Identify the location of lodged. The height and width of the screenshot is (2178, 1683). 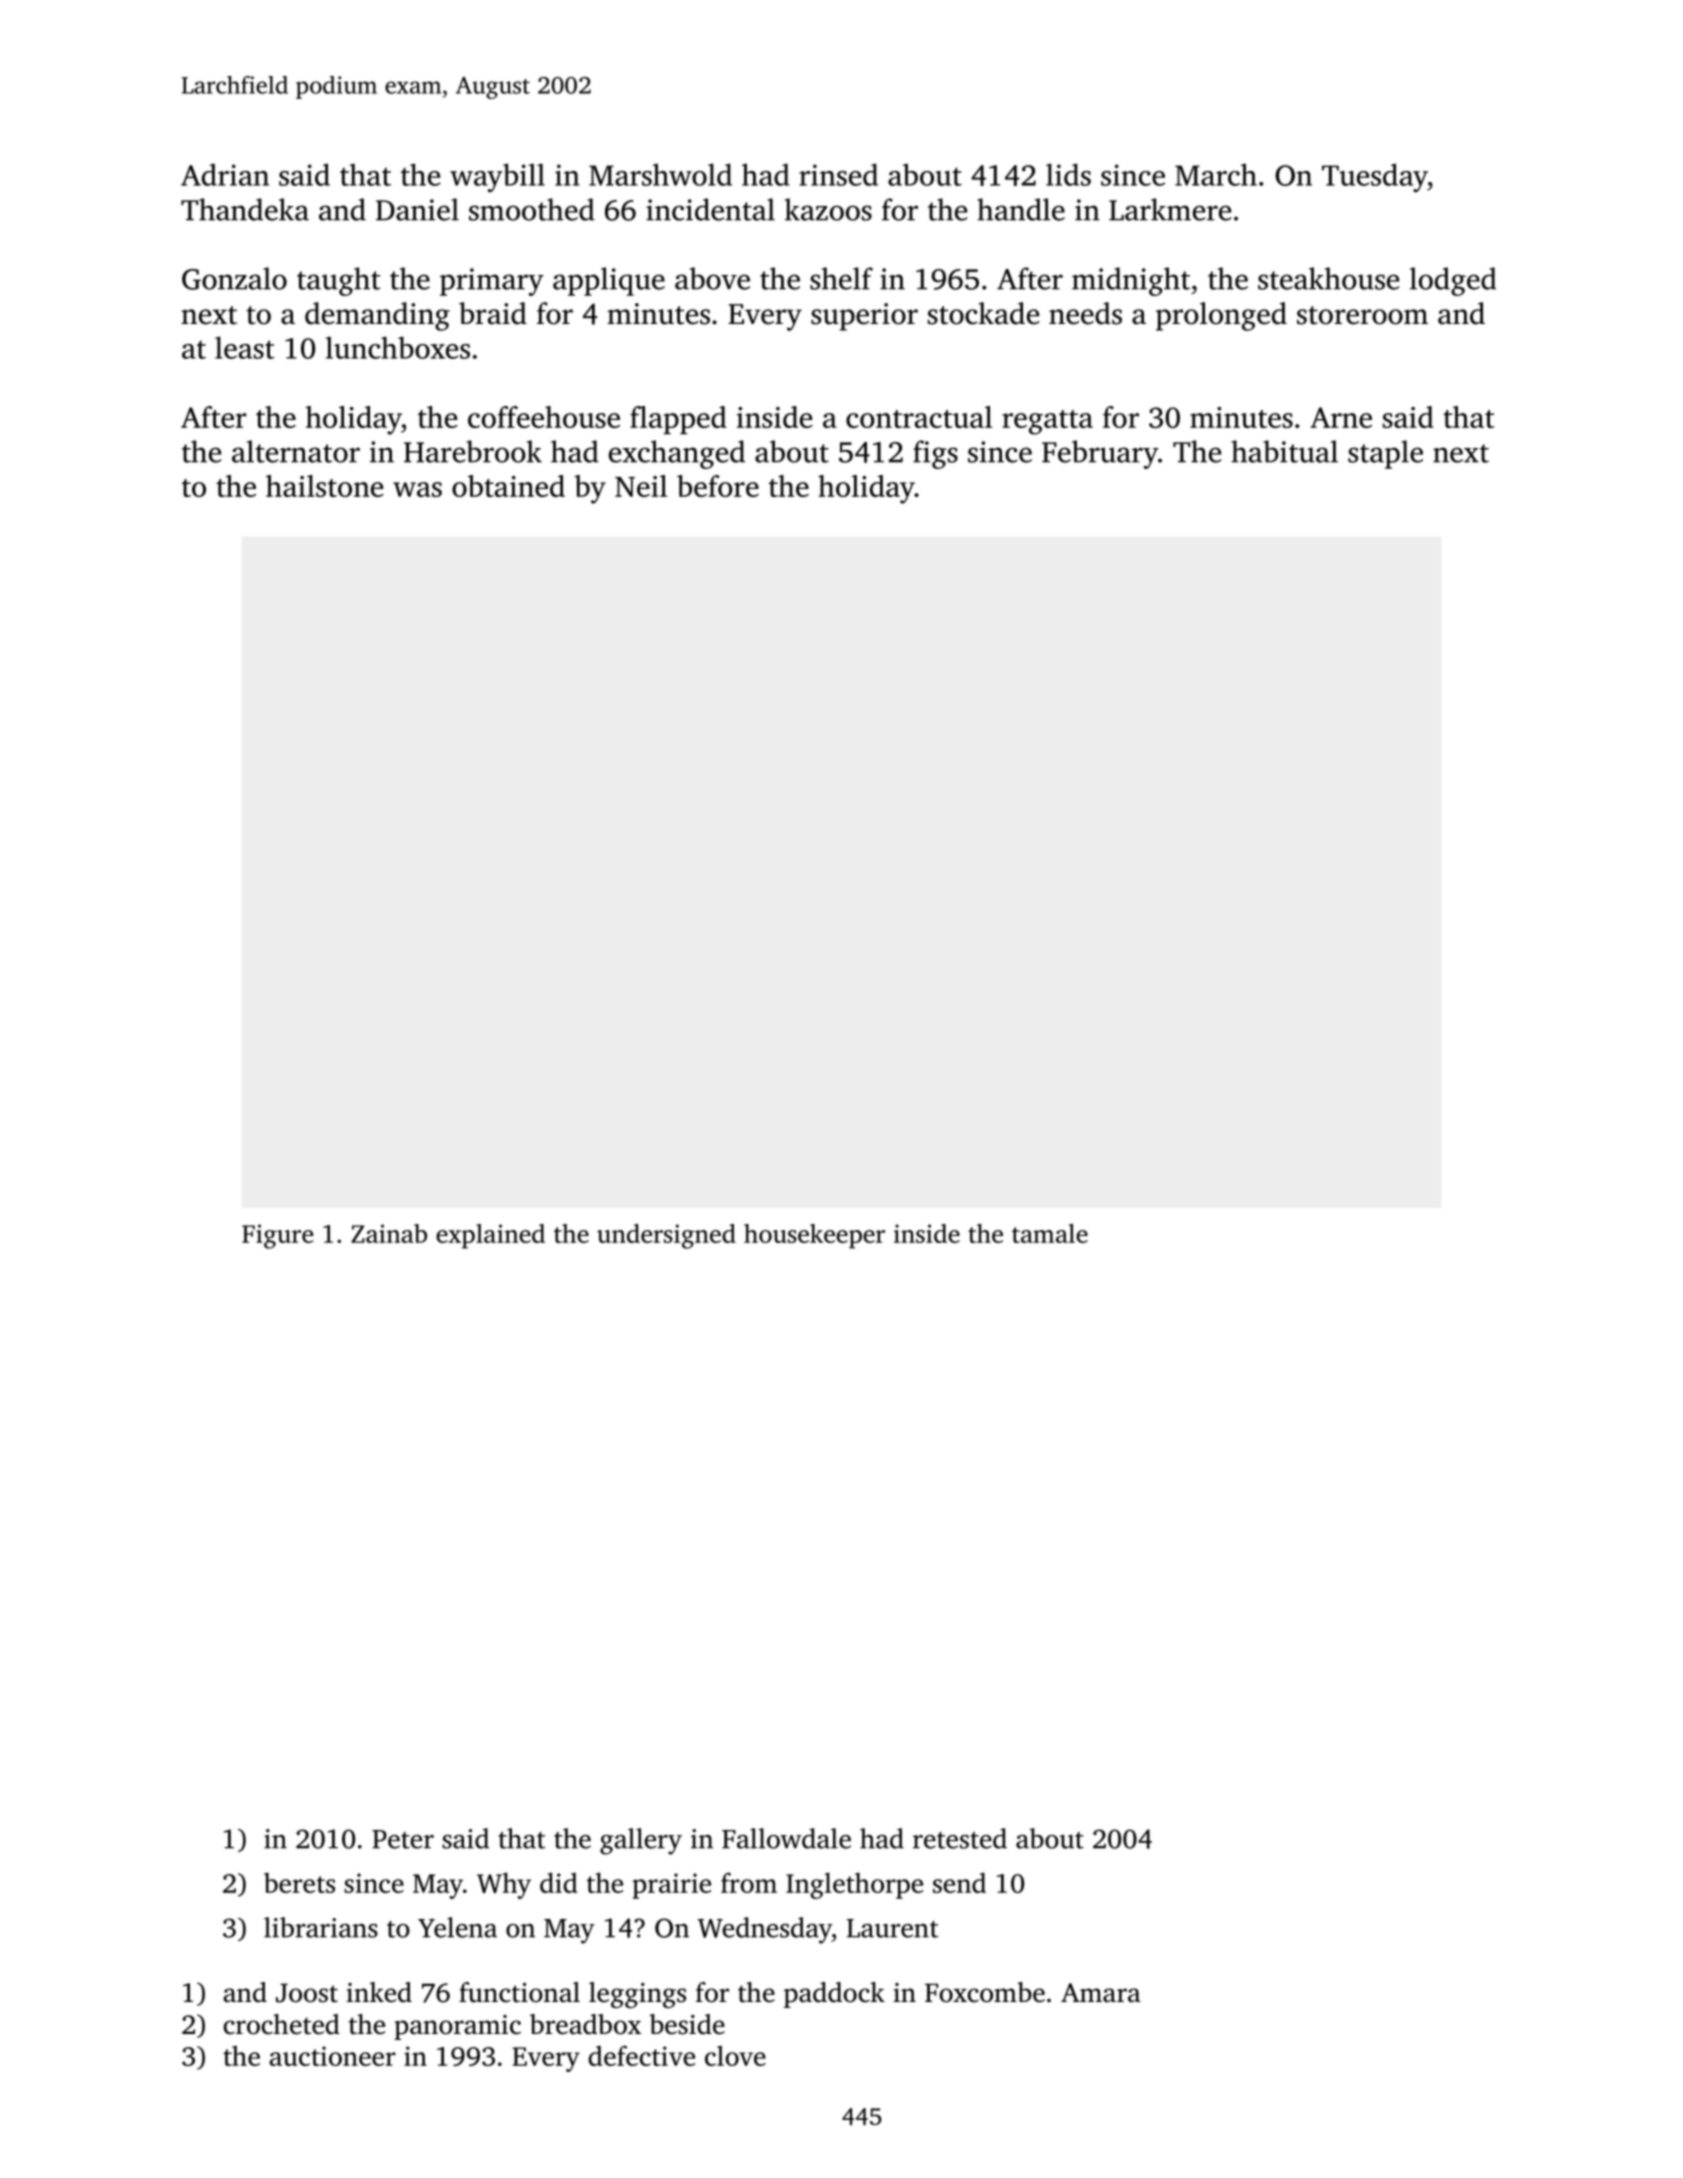
(1453, 281).
